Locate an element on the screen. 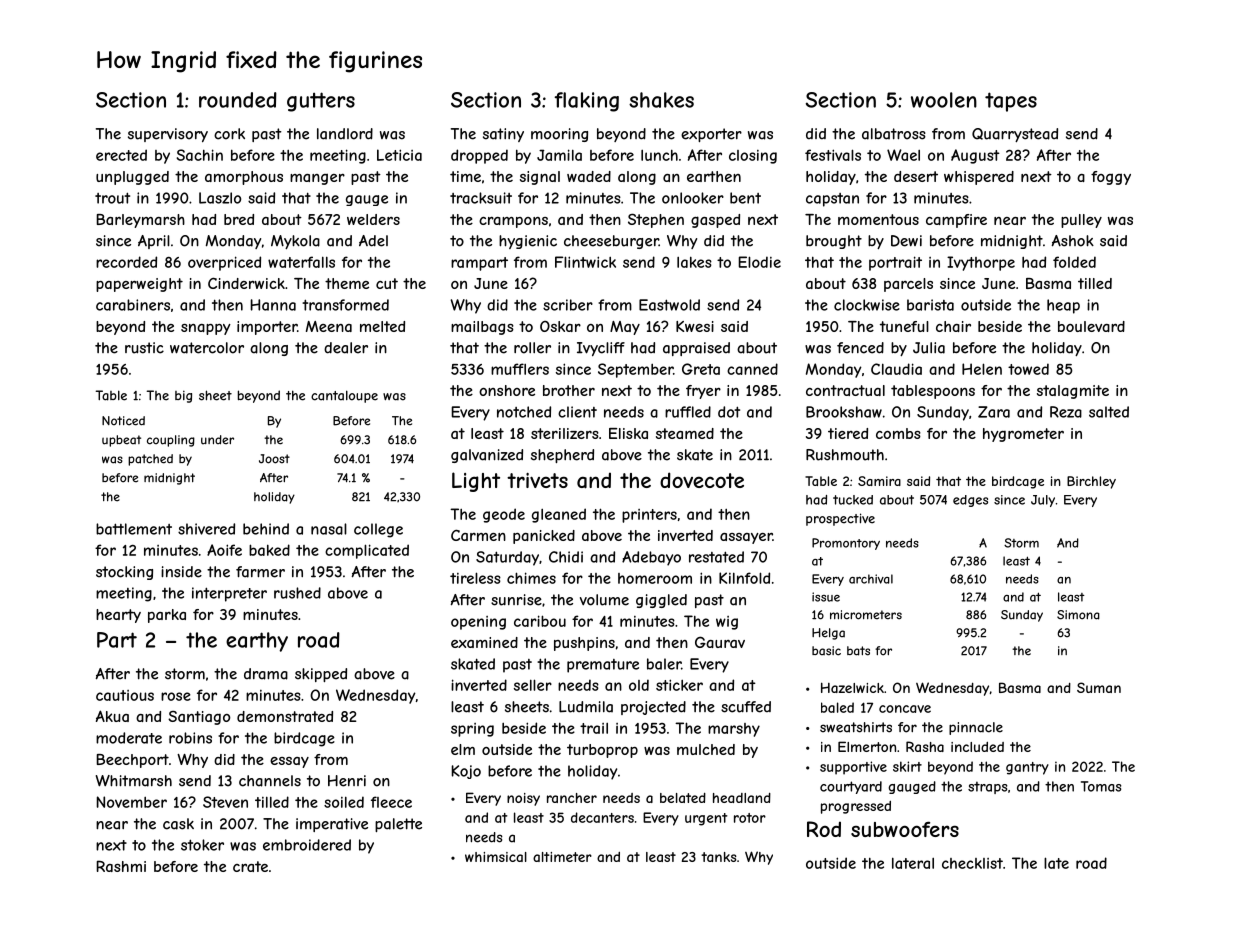 This screenshot has height=952, width=1233. woolen is located at coordinates (944, 100).
